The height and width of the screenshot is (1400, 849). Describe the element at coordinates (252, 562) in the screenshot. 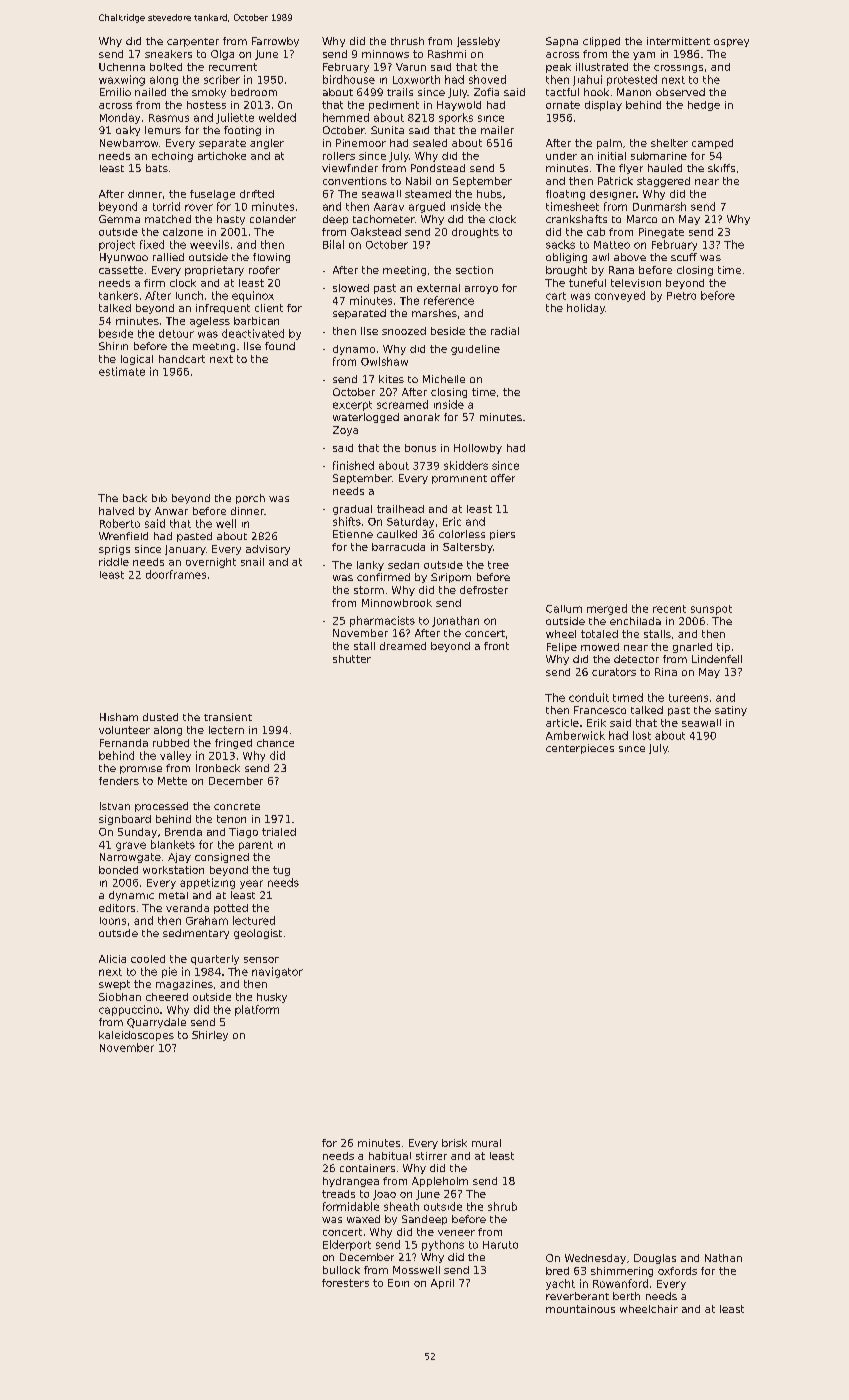

I see `snail` at that location.
